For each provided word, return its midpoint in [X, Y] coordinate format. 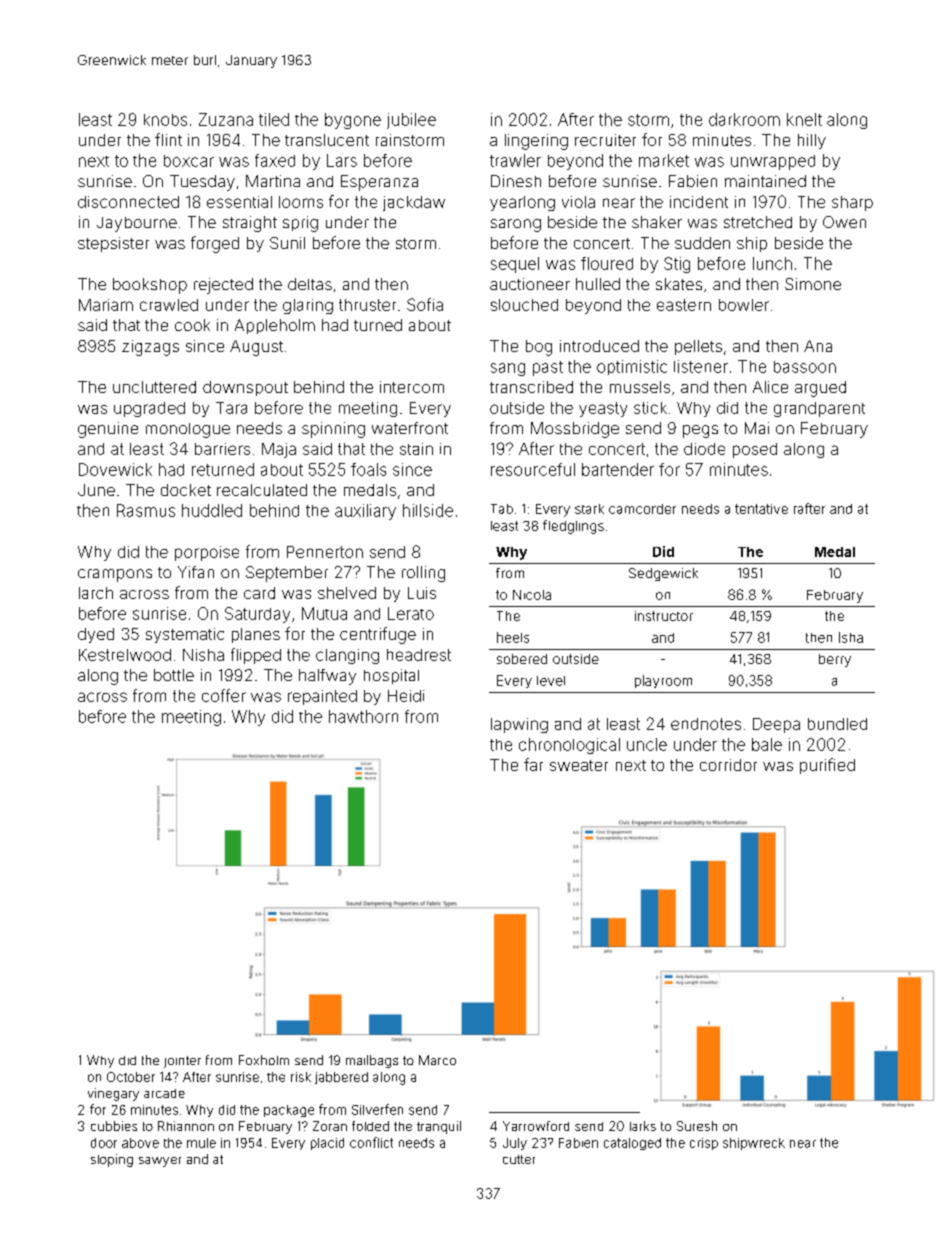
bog [539, 348]
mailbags [372, 1061]
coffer [224, 695]
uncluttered [154, 387]
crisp [704, 1144]
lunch [772, 263]
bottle [174, 675]
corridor [728, 765]
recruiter [605, 140]
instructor [664, 616]
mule [201, 1143]
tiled [274, 119]
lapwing [519, 725]
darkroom [744, 119]
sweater [579, 765]
